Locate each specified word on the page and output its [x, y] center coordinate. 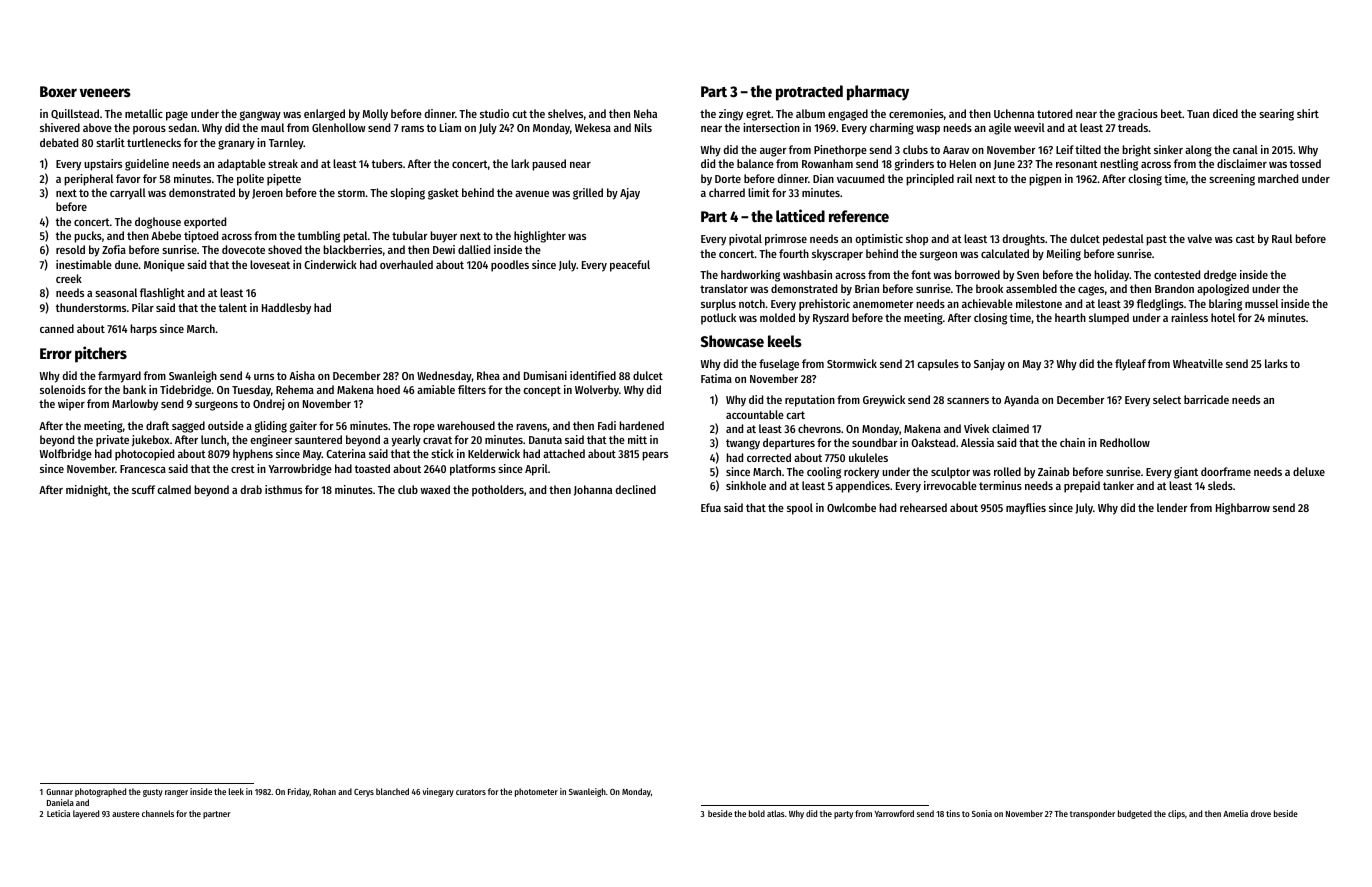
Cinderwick [330, 264]
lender [1172, 507]
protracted [809, 93]
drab [251, 489]
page [177, 116]
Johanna [593, 490]
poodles [510, 266]
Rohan [324, 791]
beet [1171, 113]
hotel [1223, 317]
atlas [776, 813]
